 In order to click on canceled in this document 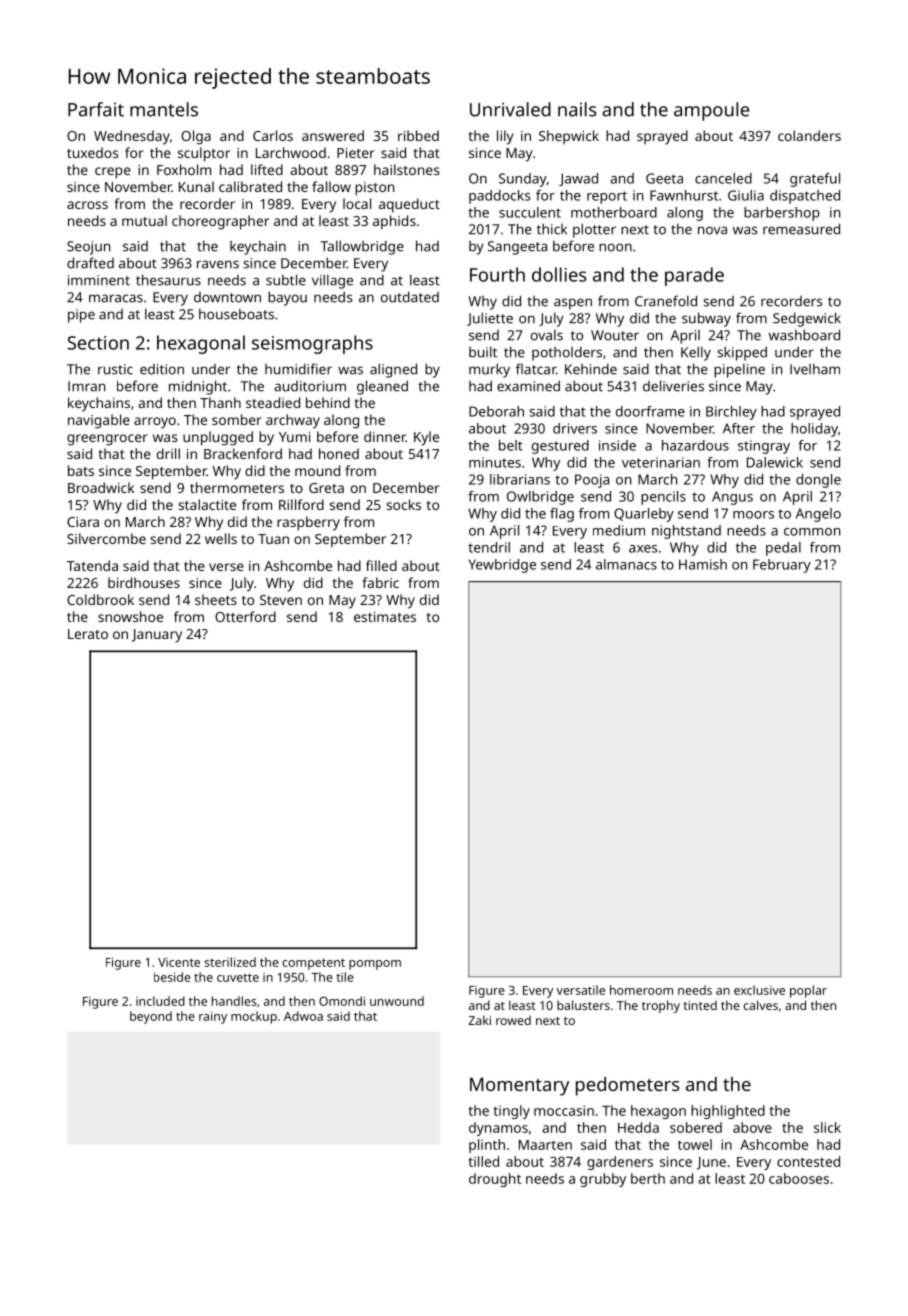, I will do `click(723, 178)`.
